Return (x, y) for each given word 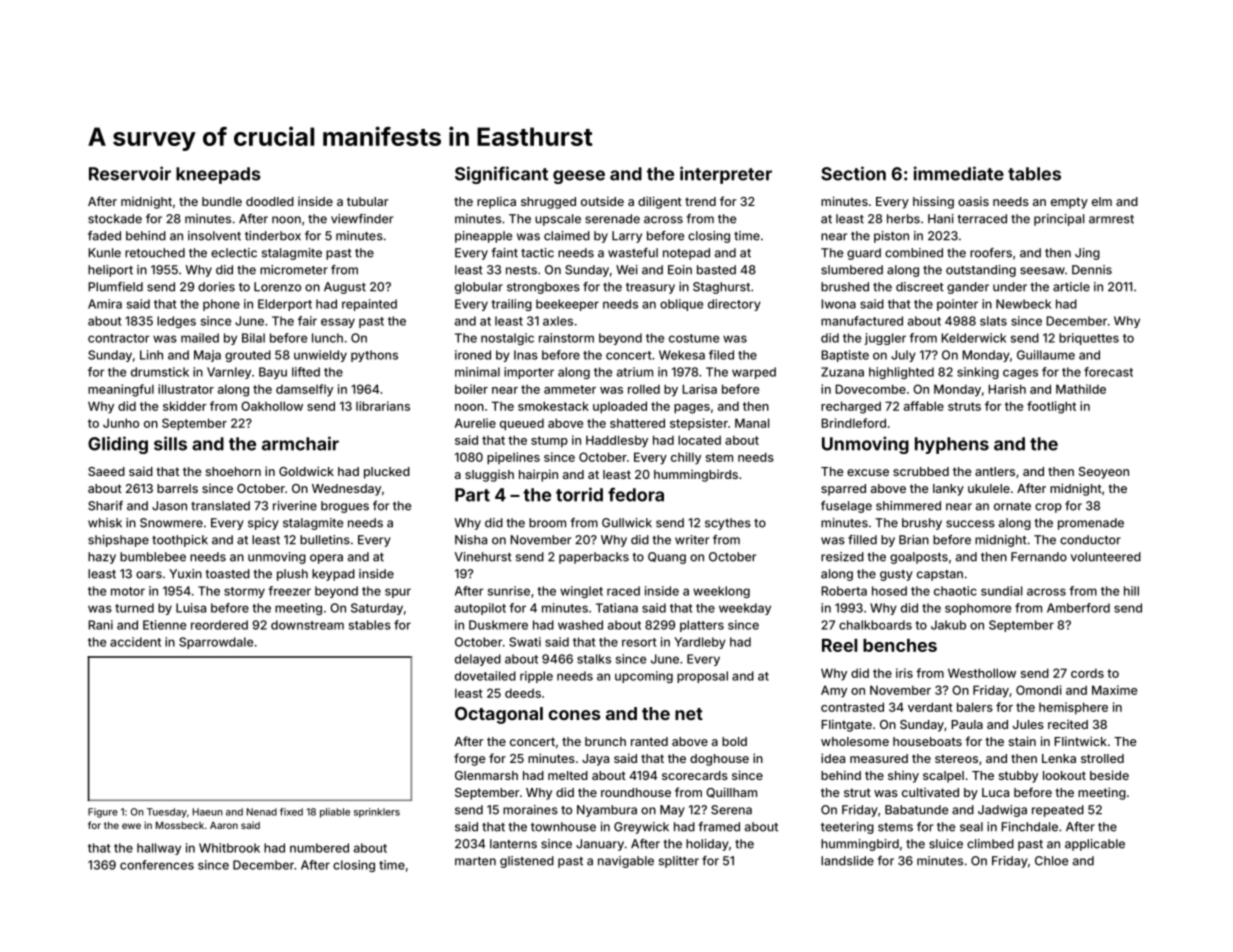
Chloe (1051, 861)
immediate (959, 173)
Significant (501, 175)
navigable (626, 862)
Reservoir (130, 173)
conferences (157, 865)
